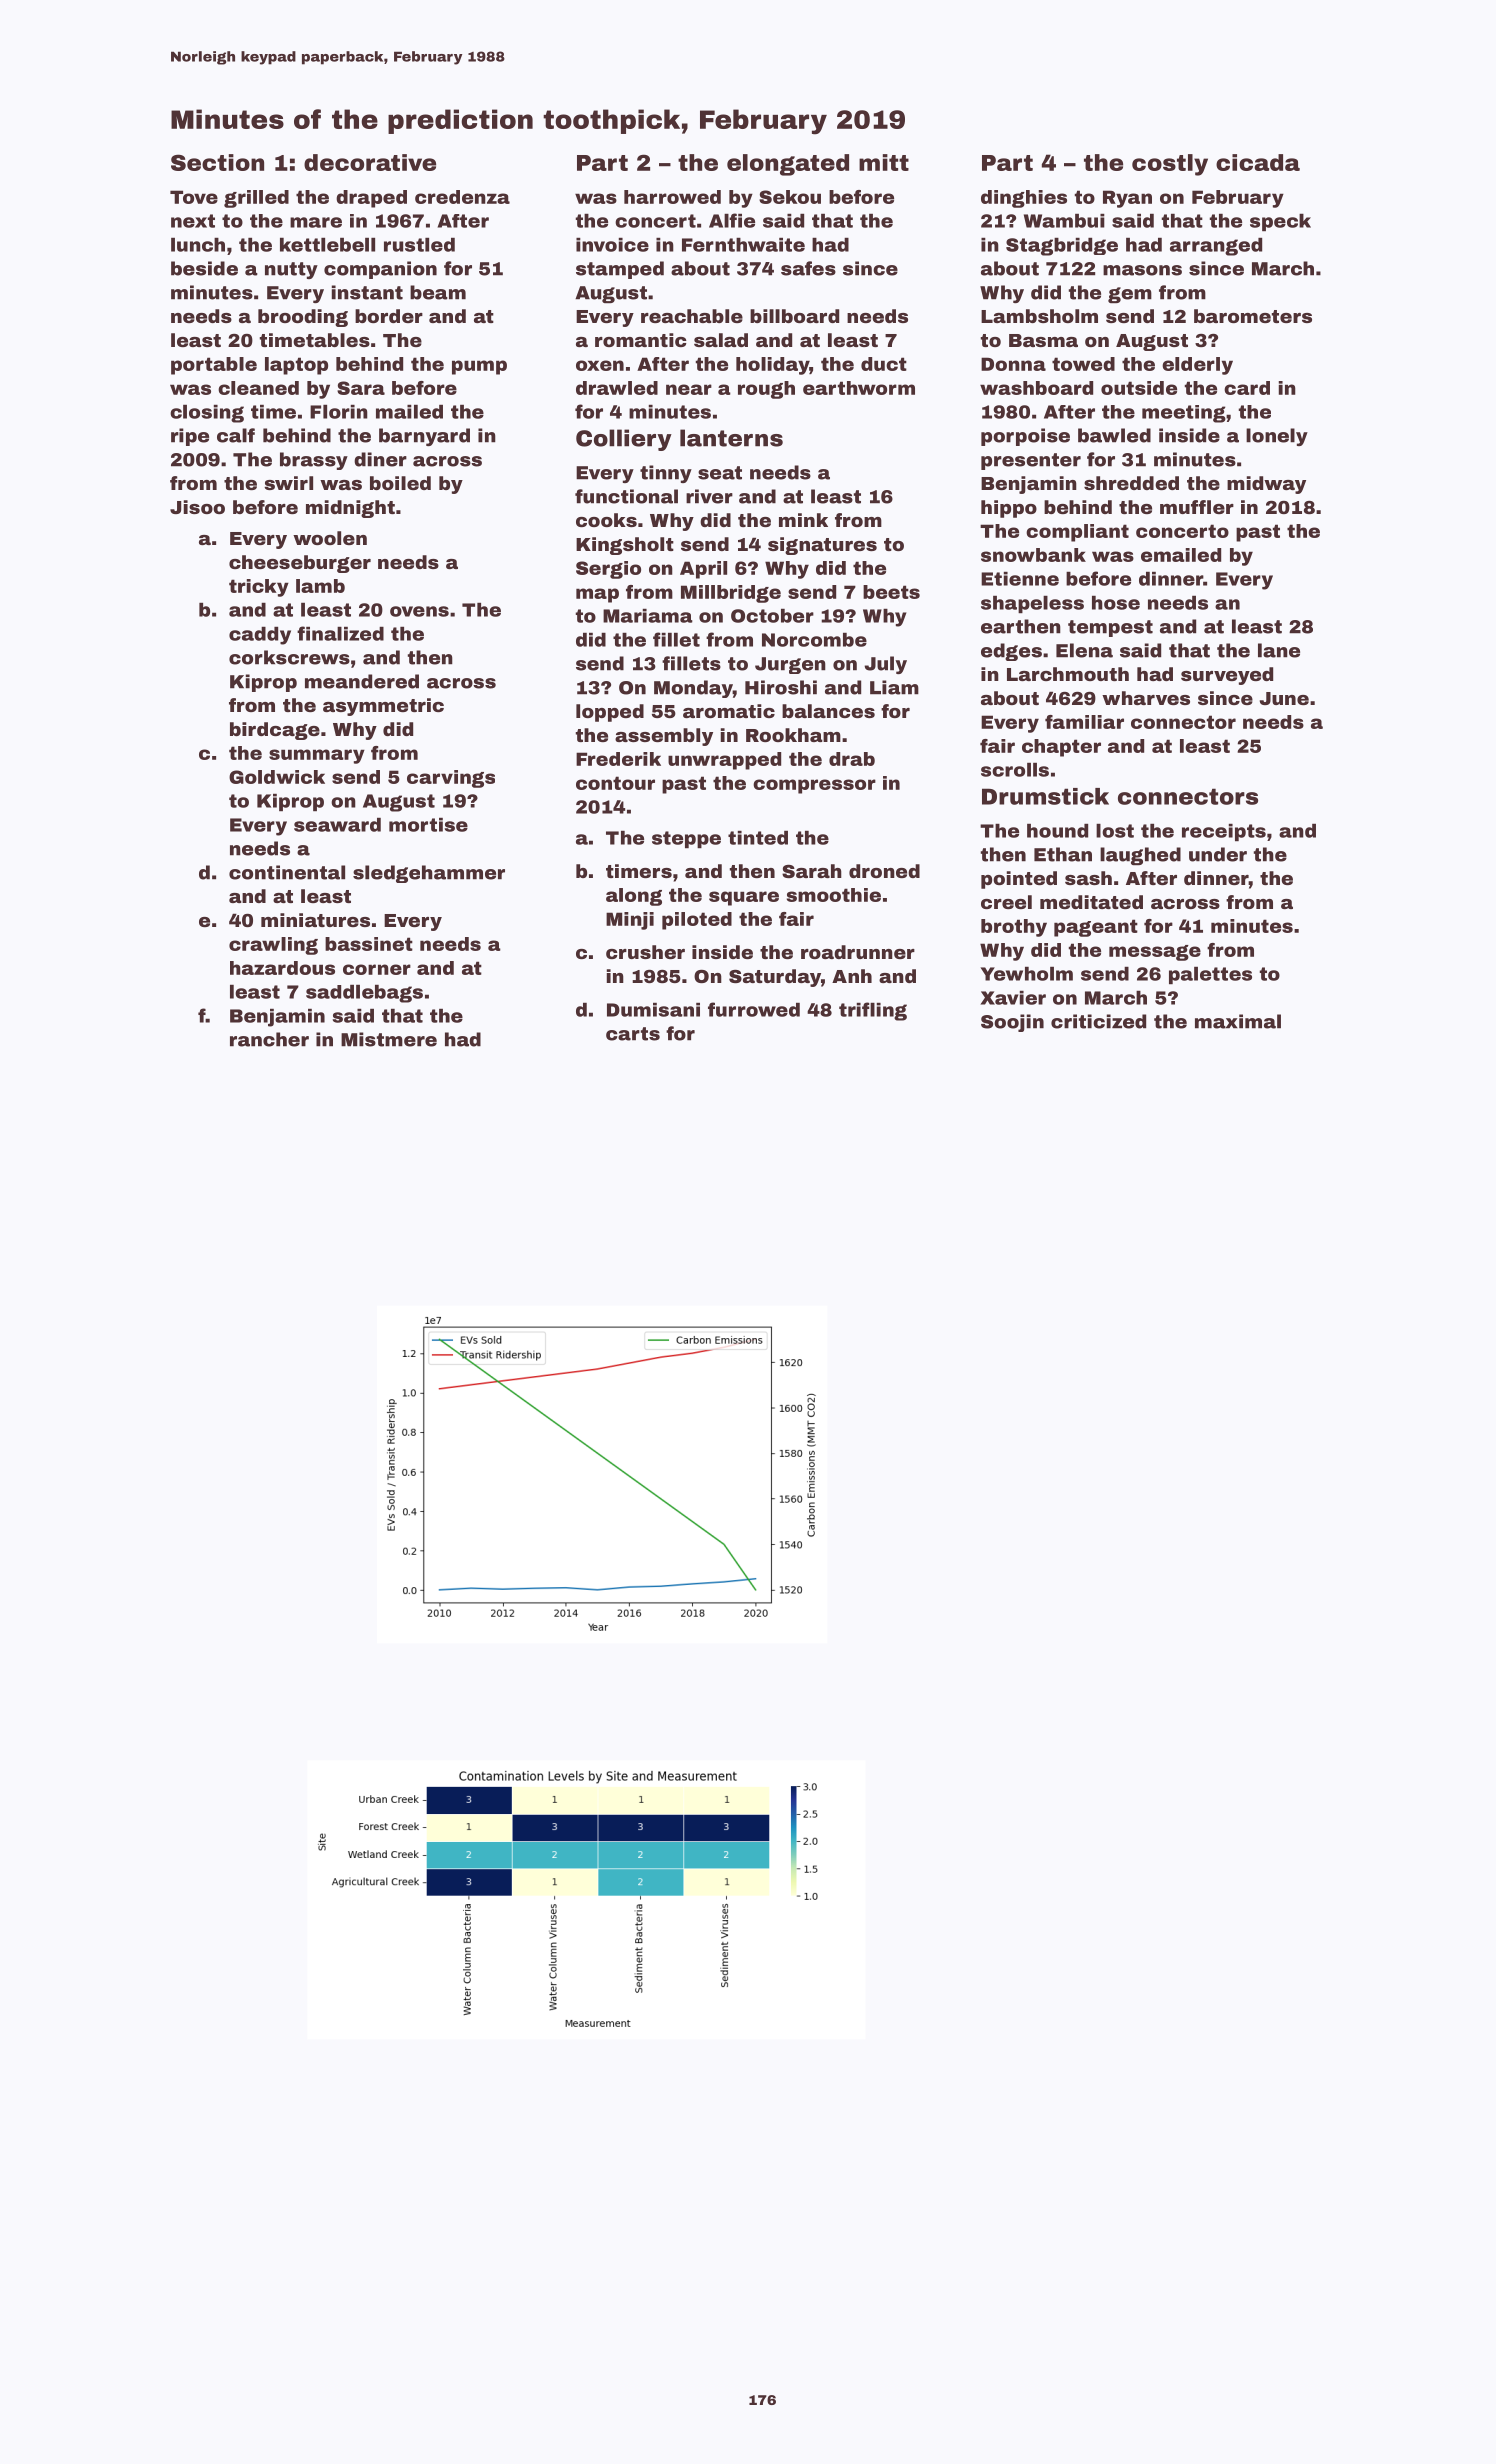  What do you see at coordinates (1064, 221) in the screenshot?
I see `Wambui` at bounding box center [1064, 221].
